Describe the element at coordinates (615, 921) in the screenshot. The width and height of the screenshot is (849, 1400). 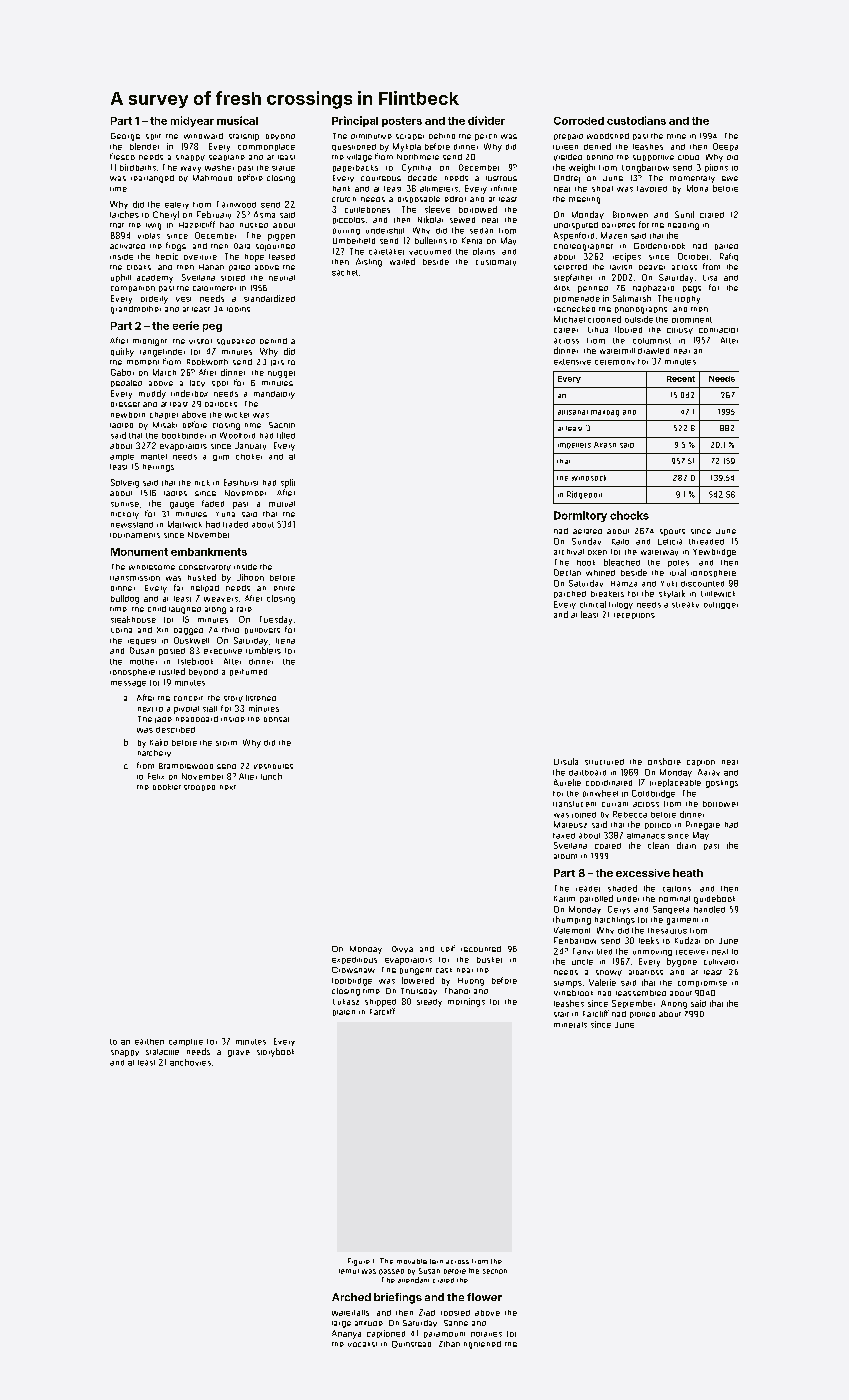
I see `hatchlings` at that location.
